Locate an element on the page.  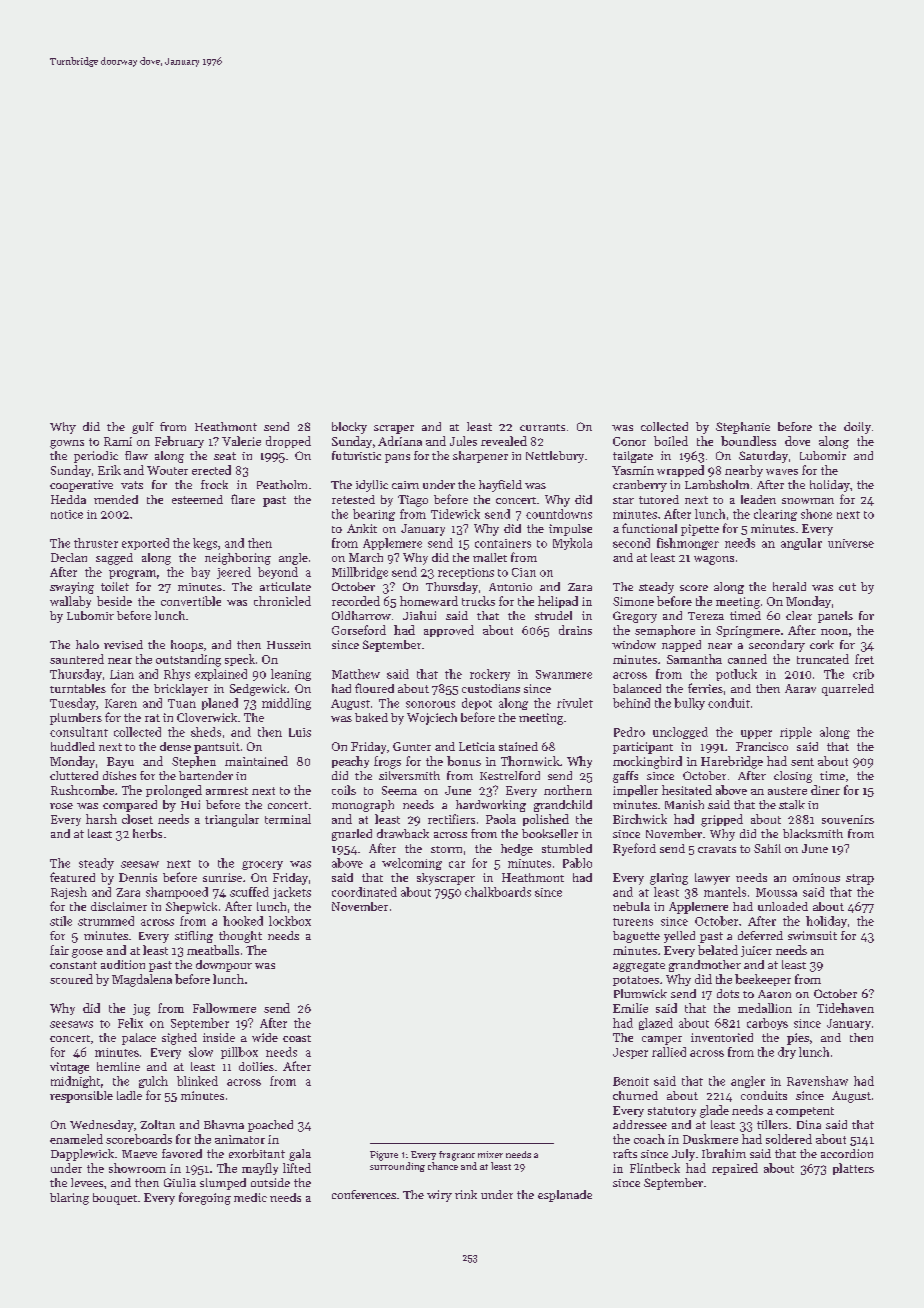
gala is located at coordinates (300, 1155).
